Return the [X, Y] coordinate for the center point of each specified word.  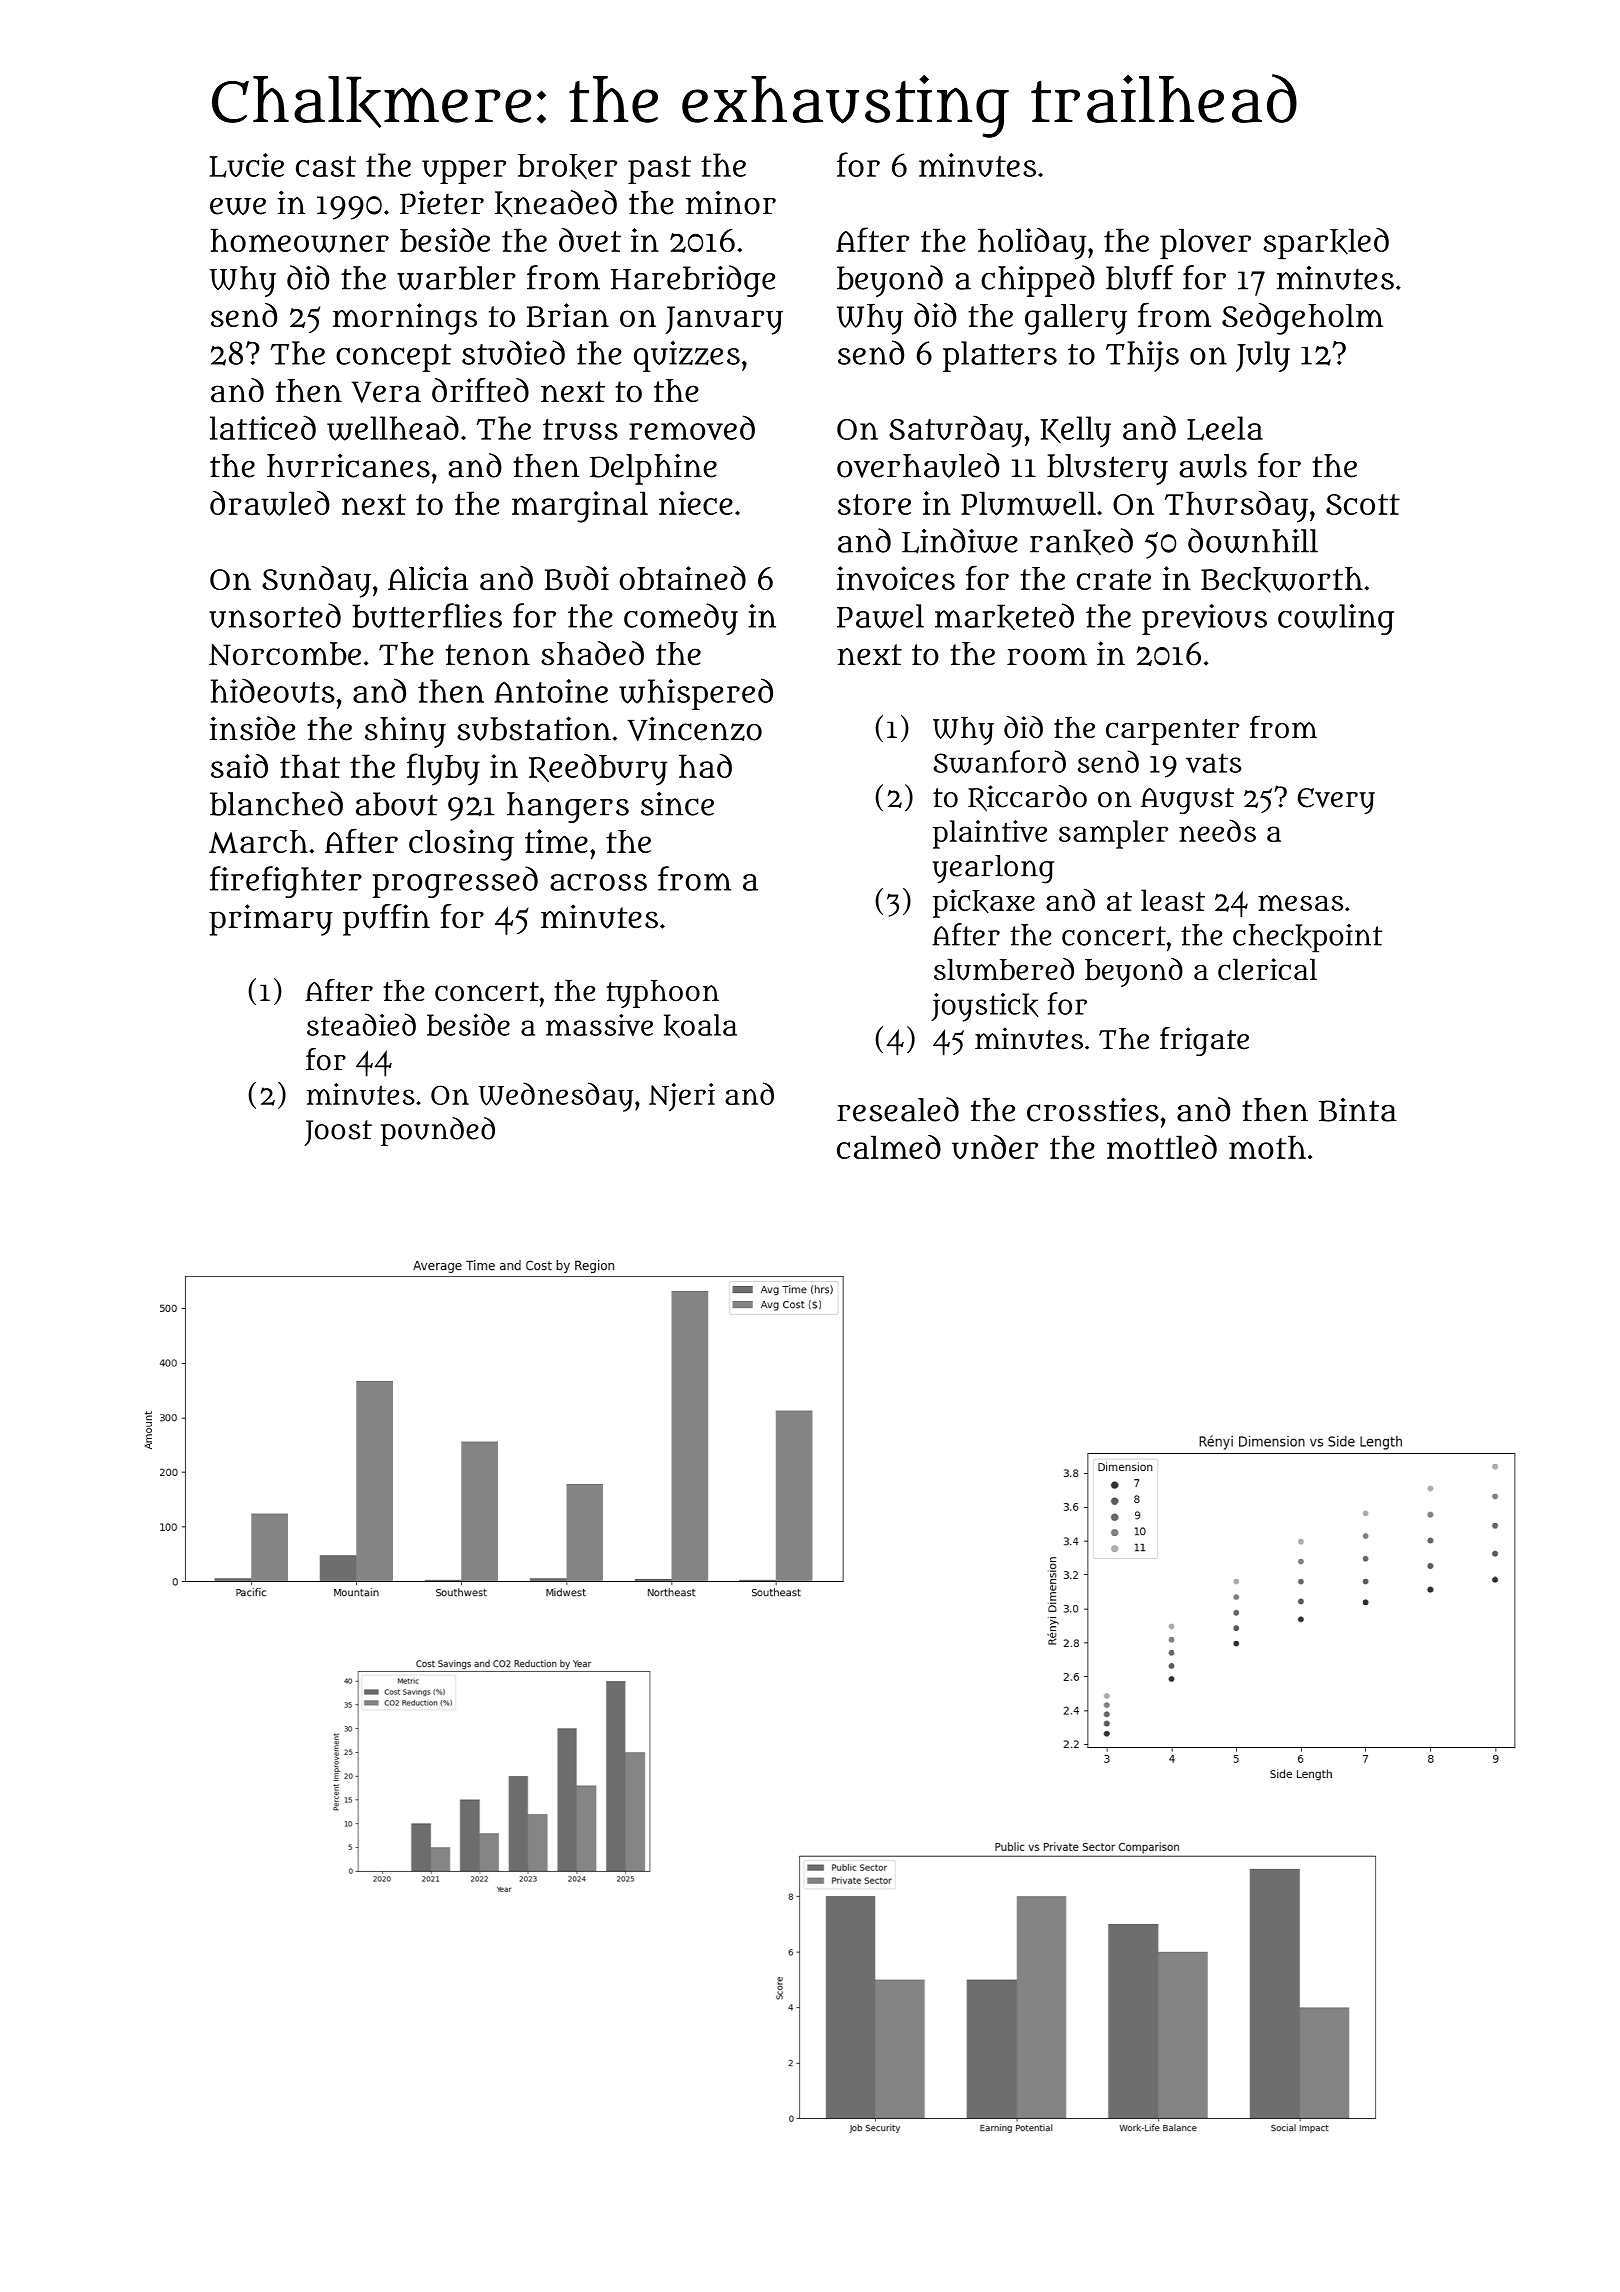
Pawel [880, 616]
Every [1336, 801]
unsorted [275, 615]
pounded [438, 1131]
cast [326, 166]
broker [567, 167]
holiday [1032, 244]
